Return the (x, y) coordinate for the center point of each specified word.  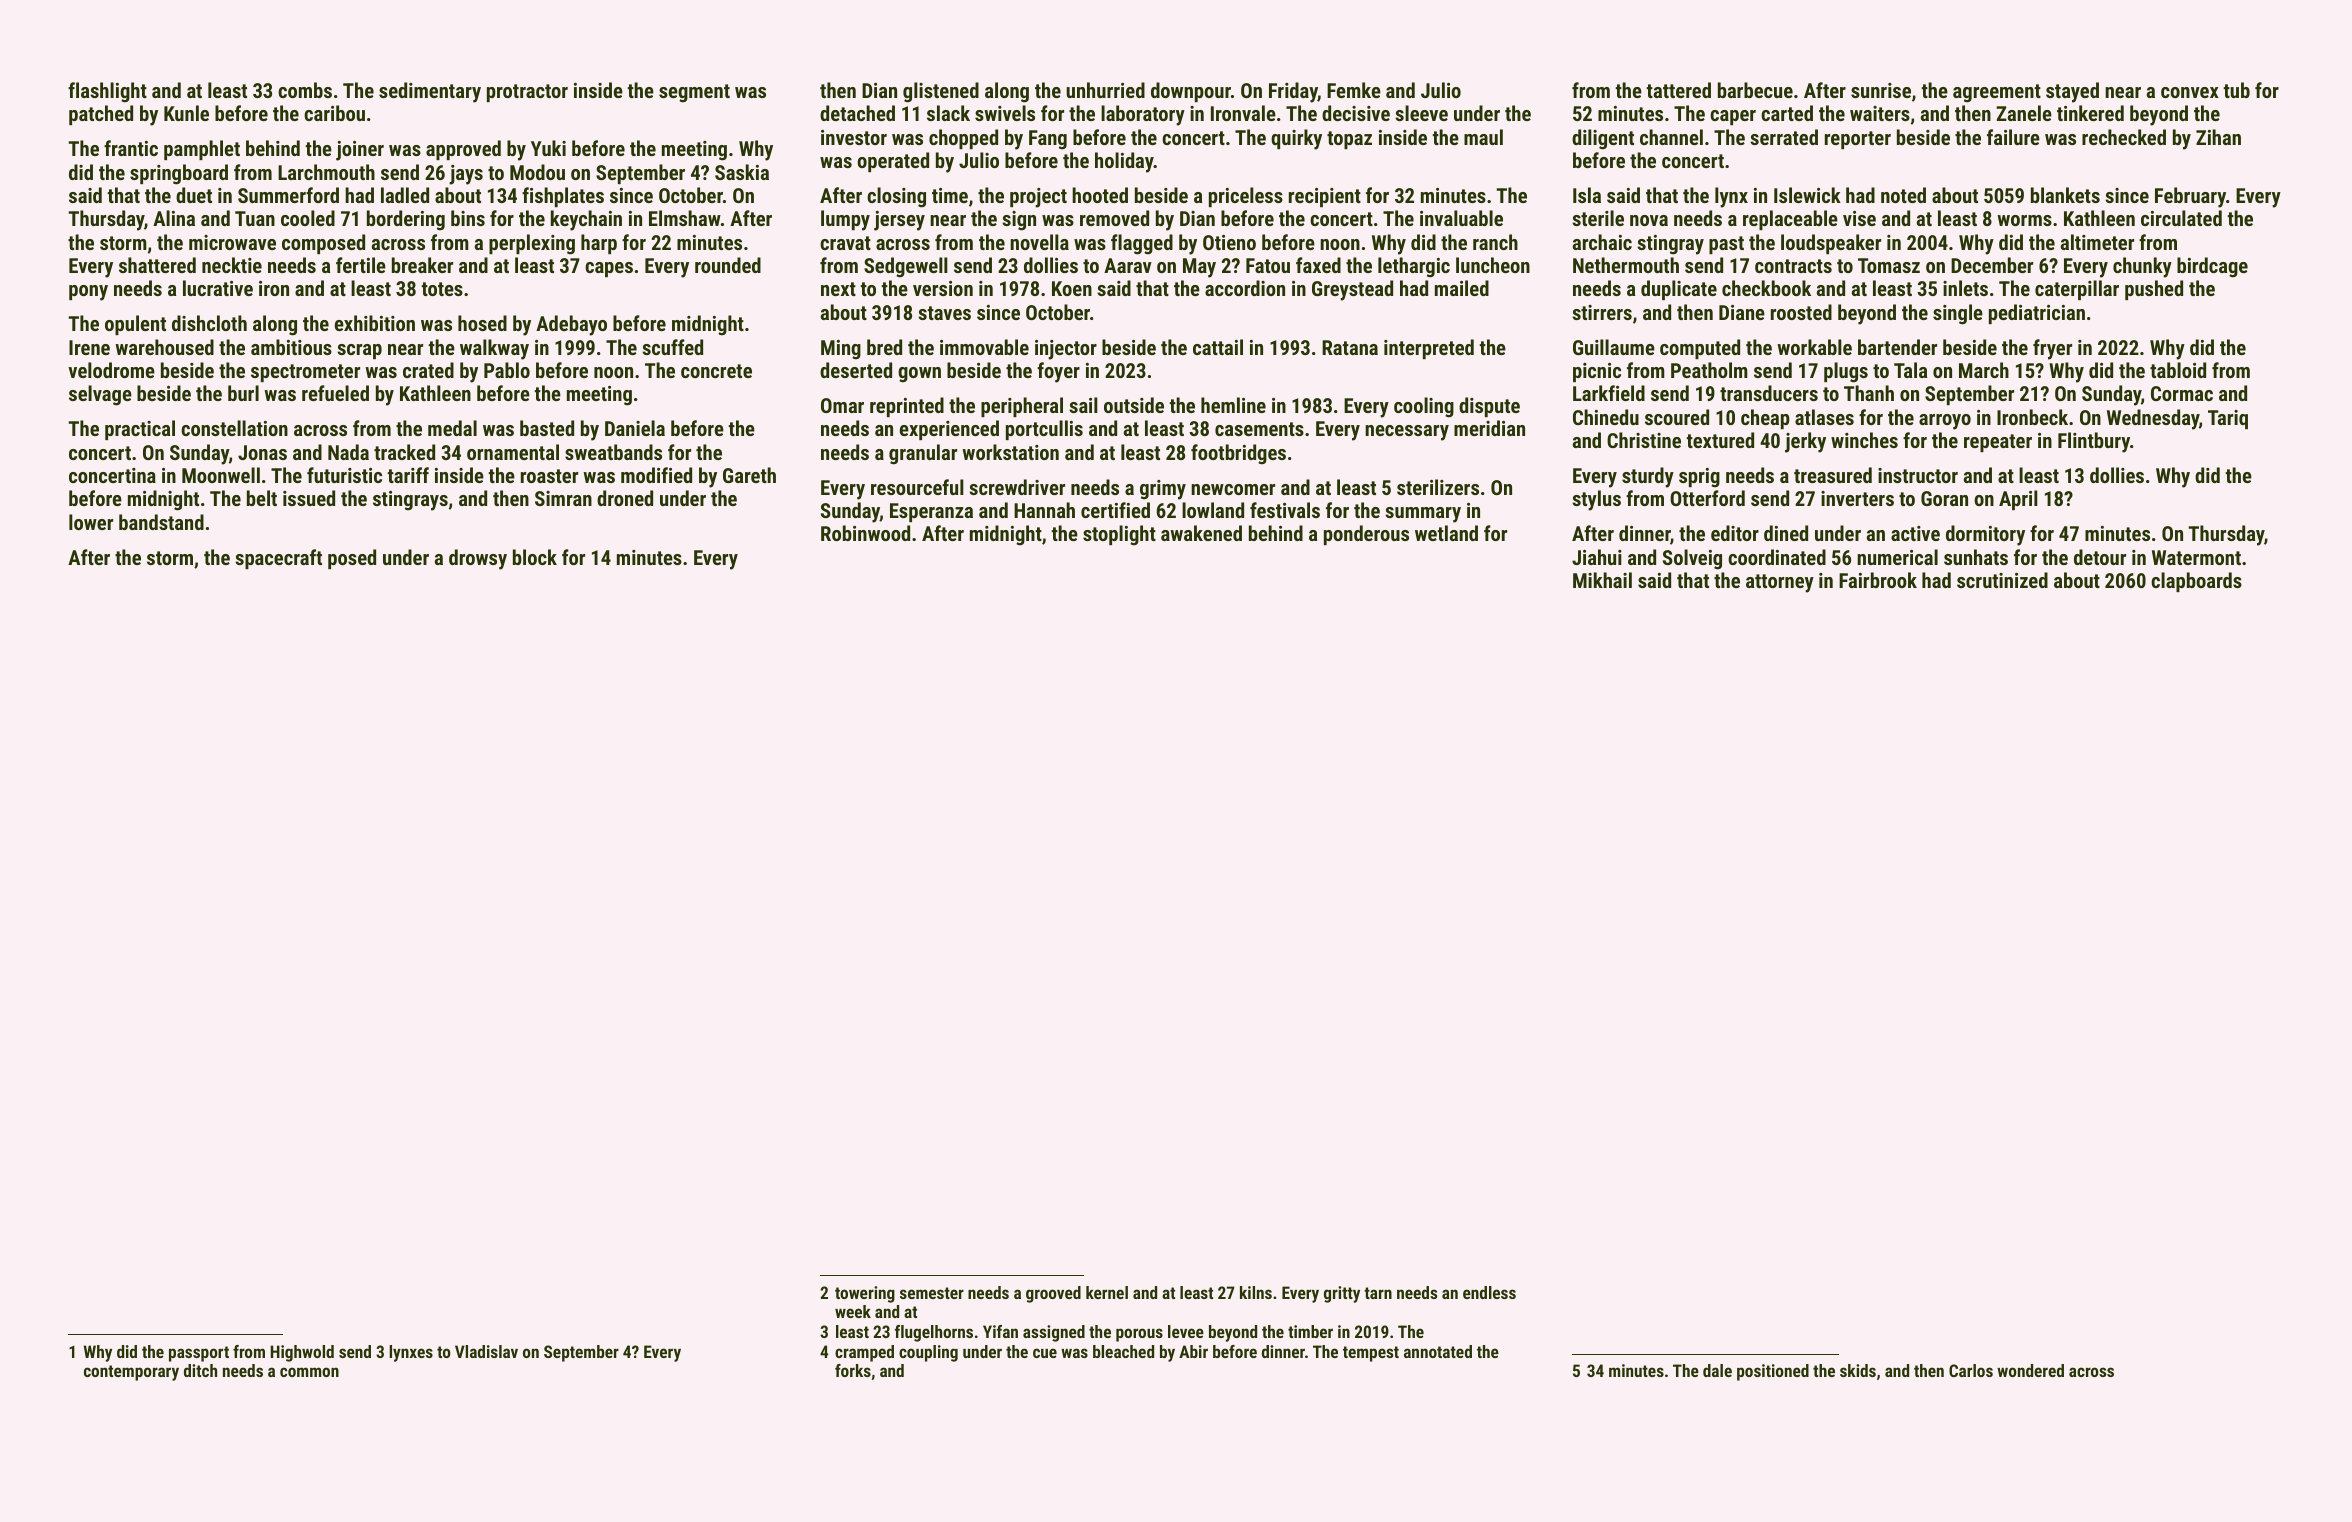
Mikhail (1602, 580)
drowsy (478, 559)
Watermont (2196, 557)
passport (199, 1354)
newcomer (1233, 489)
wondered (2030, 1370)
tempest (1371, 1354)
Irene (89, 347)
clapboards (2196, 582)
